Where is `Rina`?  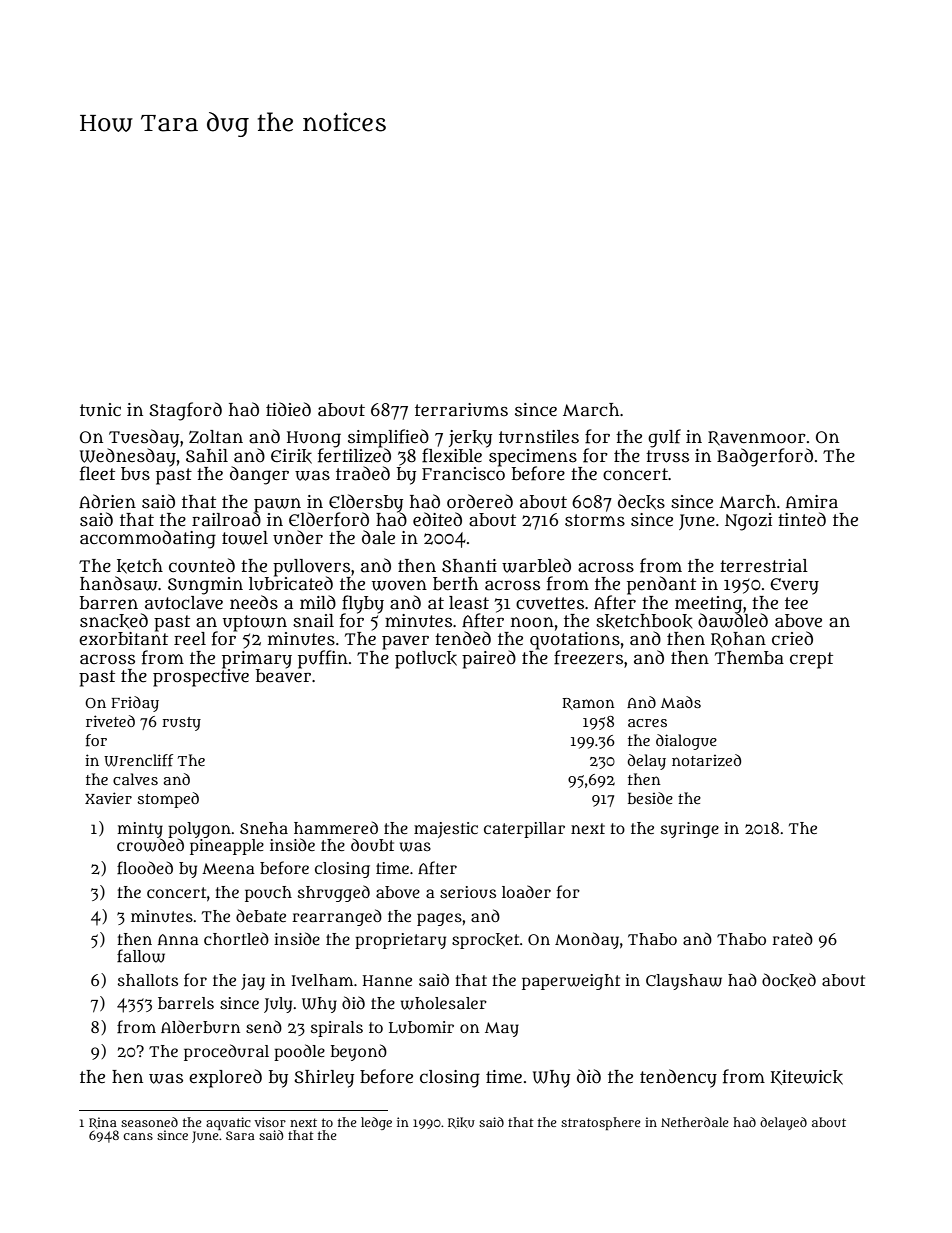
Rina is located at coordinates (103, 1123).
